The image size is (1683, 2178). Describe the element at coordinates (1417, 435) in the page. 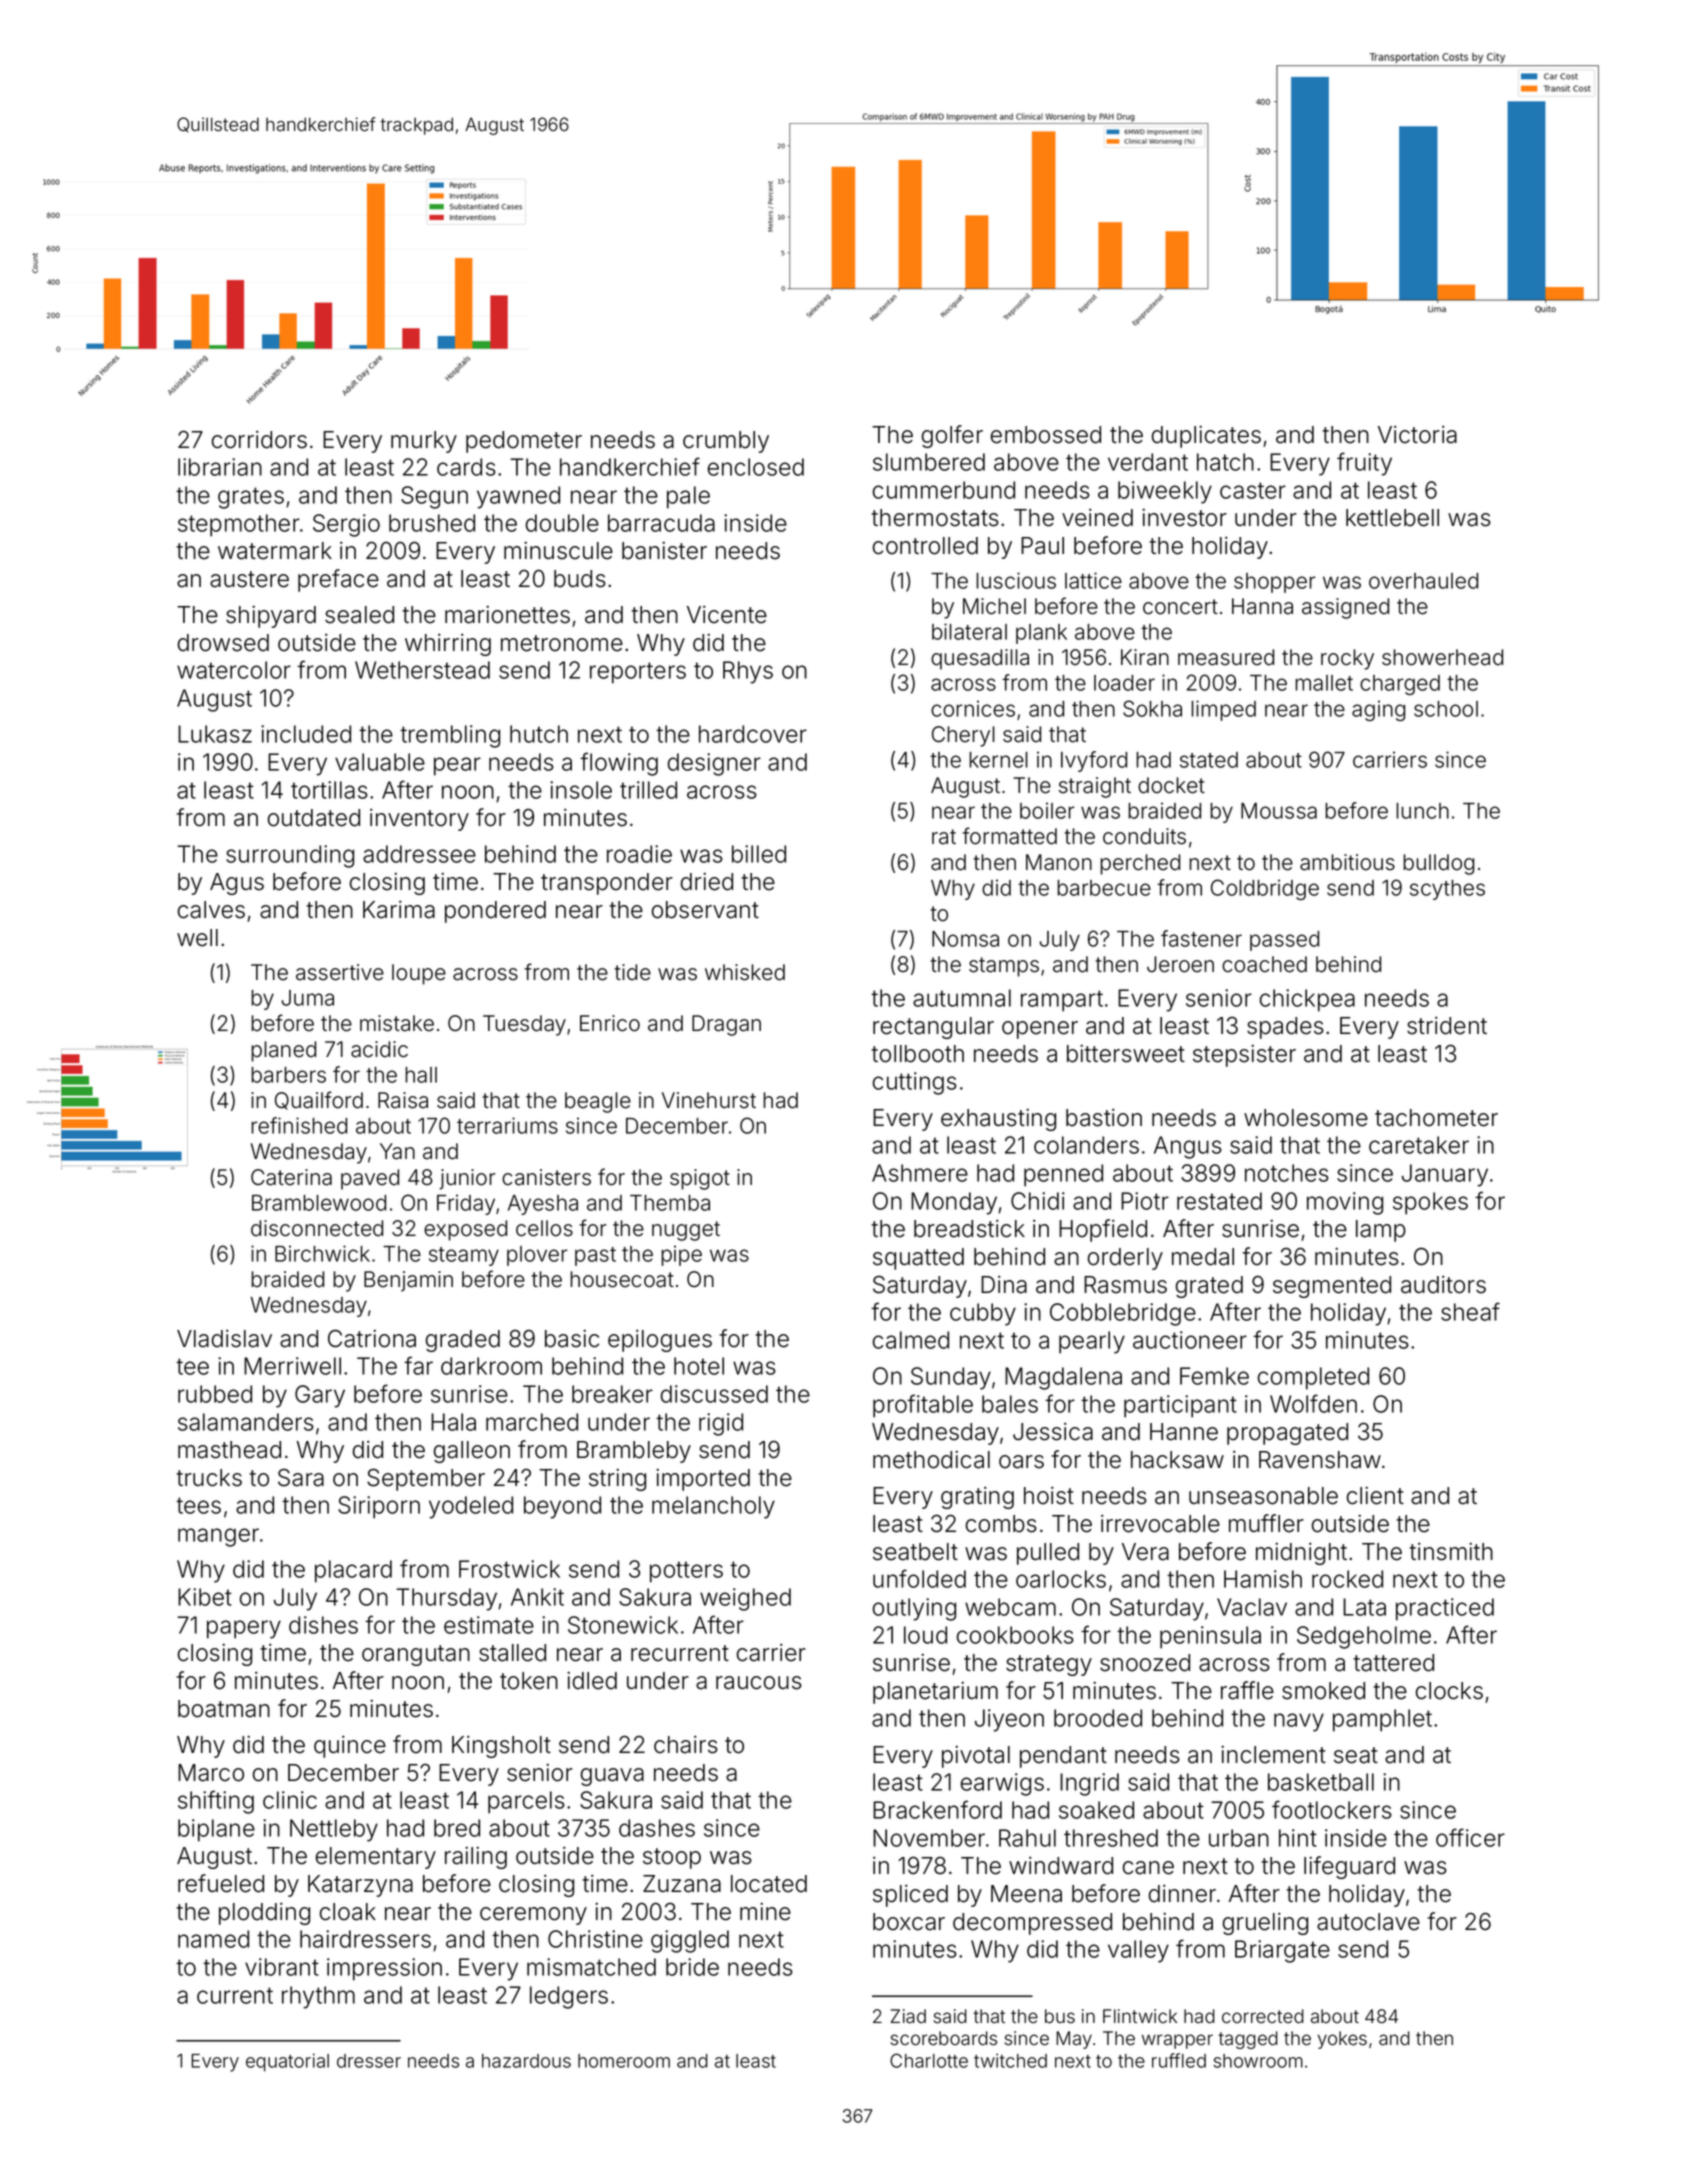

I see `Victoria` at that location.
